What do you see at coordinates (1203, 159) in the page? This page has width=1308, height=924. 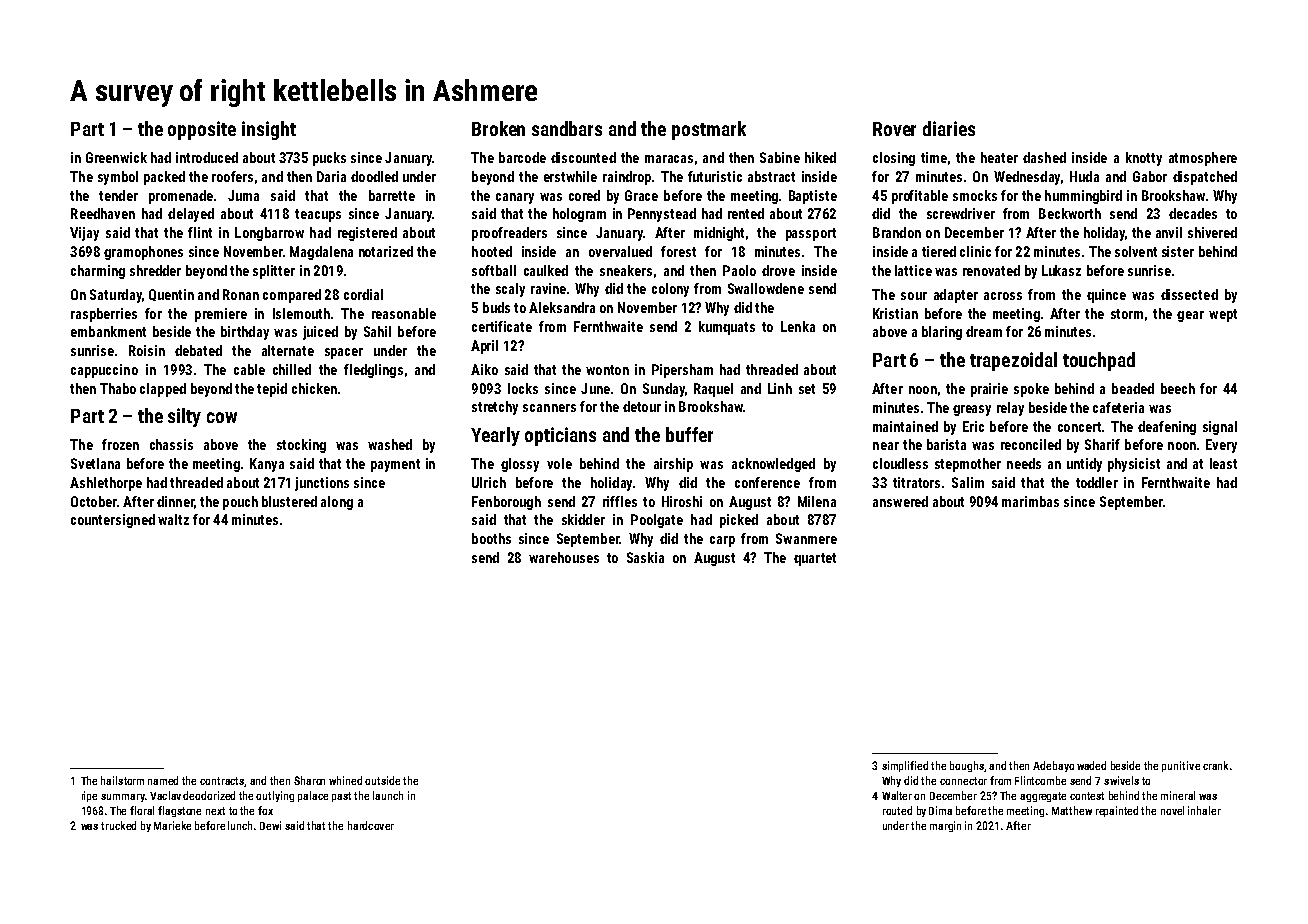 I see `atmosphere` at bounding box center [1203, 159].
